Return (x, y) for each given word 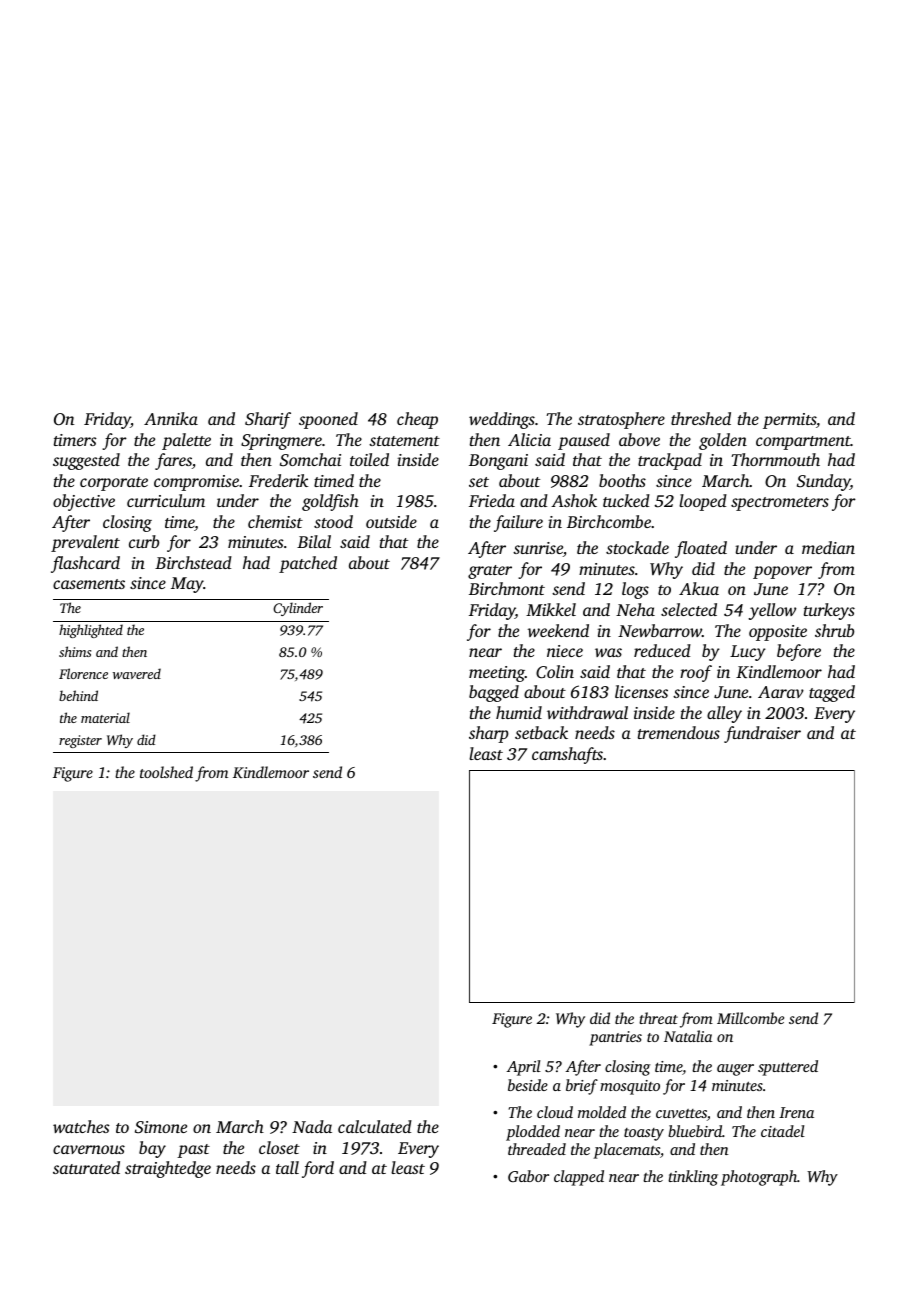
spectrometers (780, 504)
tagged (832, 693)
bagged (494, 693)
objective (84, 502)
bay (152, 1149)
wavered (137, 673)
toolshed (166, 772)
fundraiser (762, 734)
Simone (161, 1127)
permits (789, 421)
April (524, 1068)
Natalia (688, 1036)
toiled (369, 459)
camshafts (567, 755)
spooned (328, 420)
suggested (86, 461)
